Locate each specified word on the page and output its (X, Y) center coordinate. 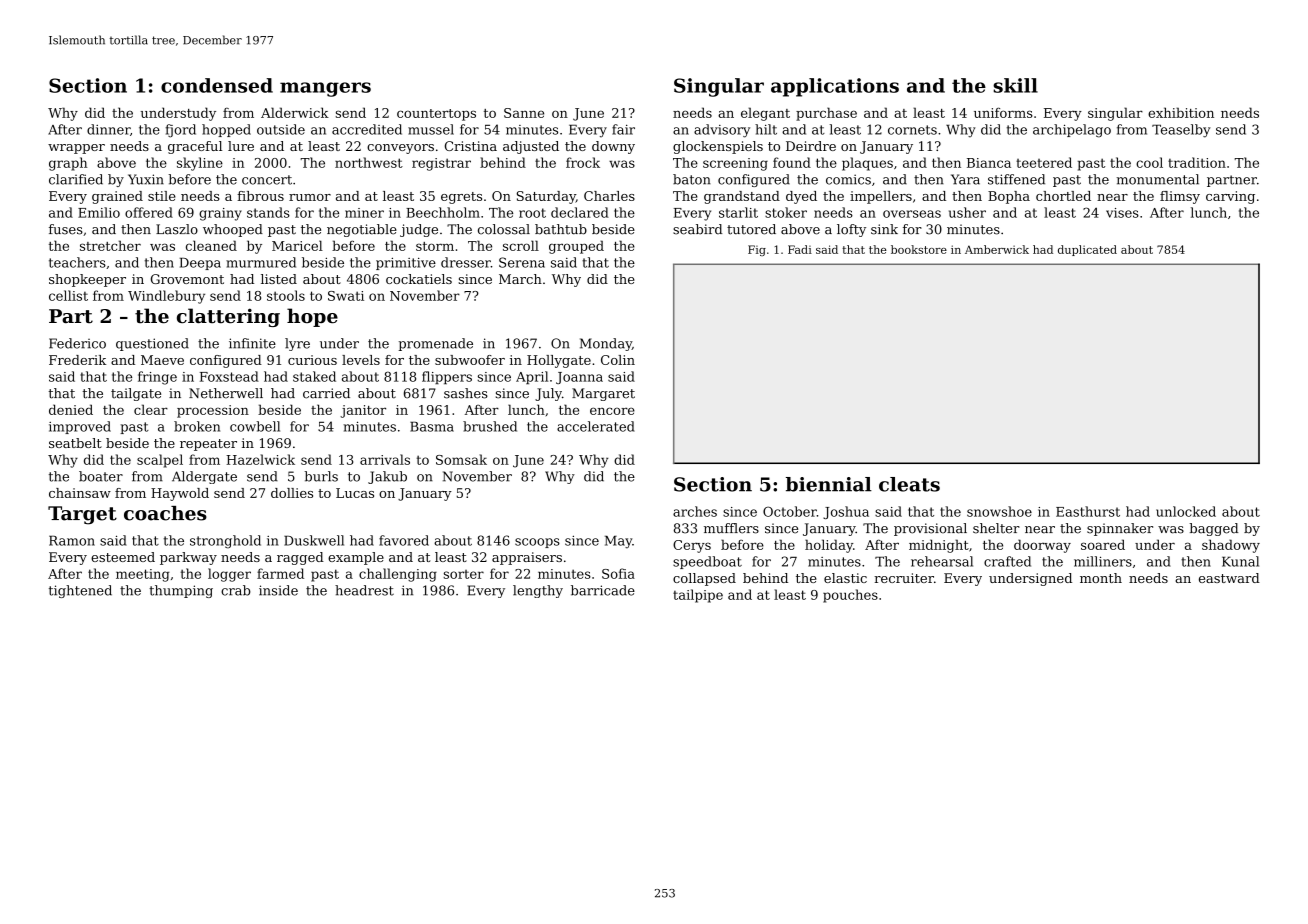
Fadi (800, 249)
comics (848, 179)
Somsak (461, 459)
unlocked (1186, 511)
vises (1122, 213)
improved (80, 427)
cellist (68, 295)
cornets (912, 130)
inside (278, 590)
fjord (180, 131)
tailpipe (698, 596)
